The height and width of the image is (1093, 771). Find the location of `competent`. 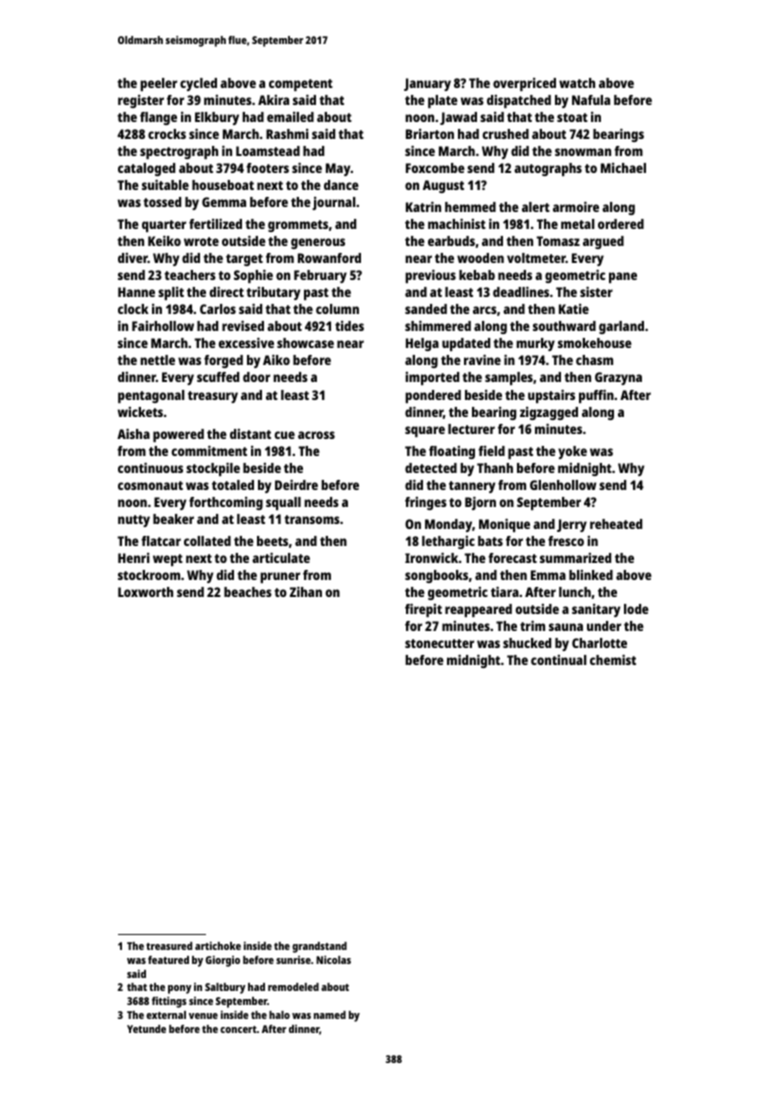

competent is located at coordinates (301, 85).
